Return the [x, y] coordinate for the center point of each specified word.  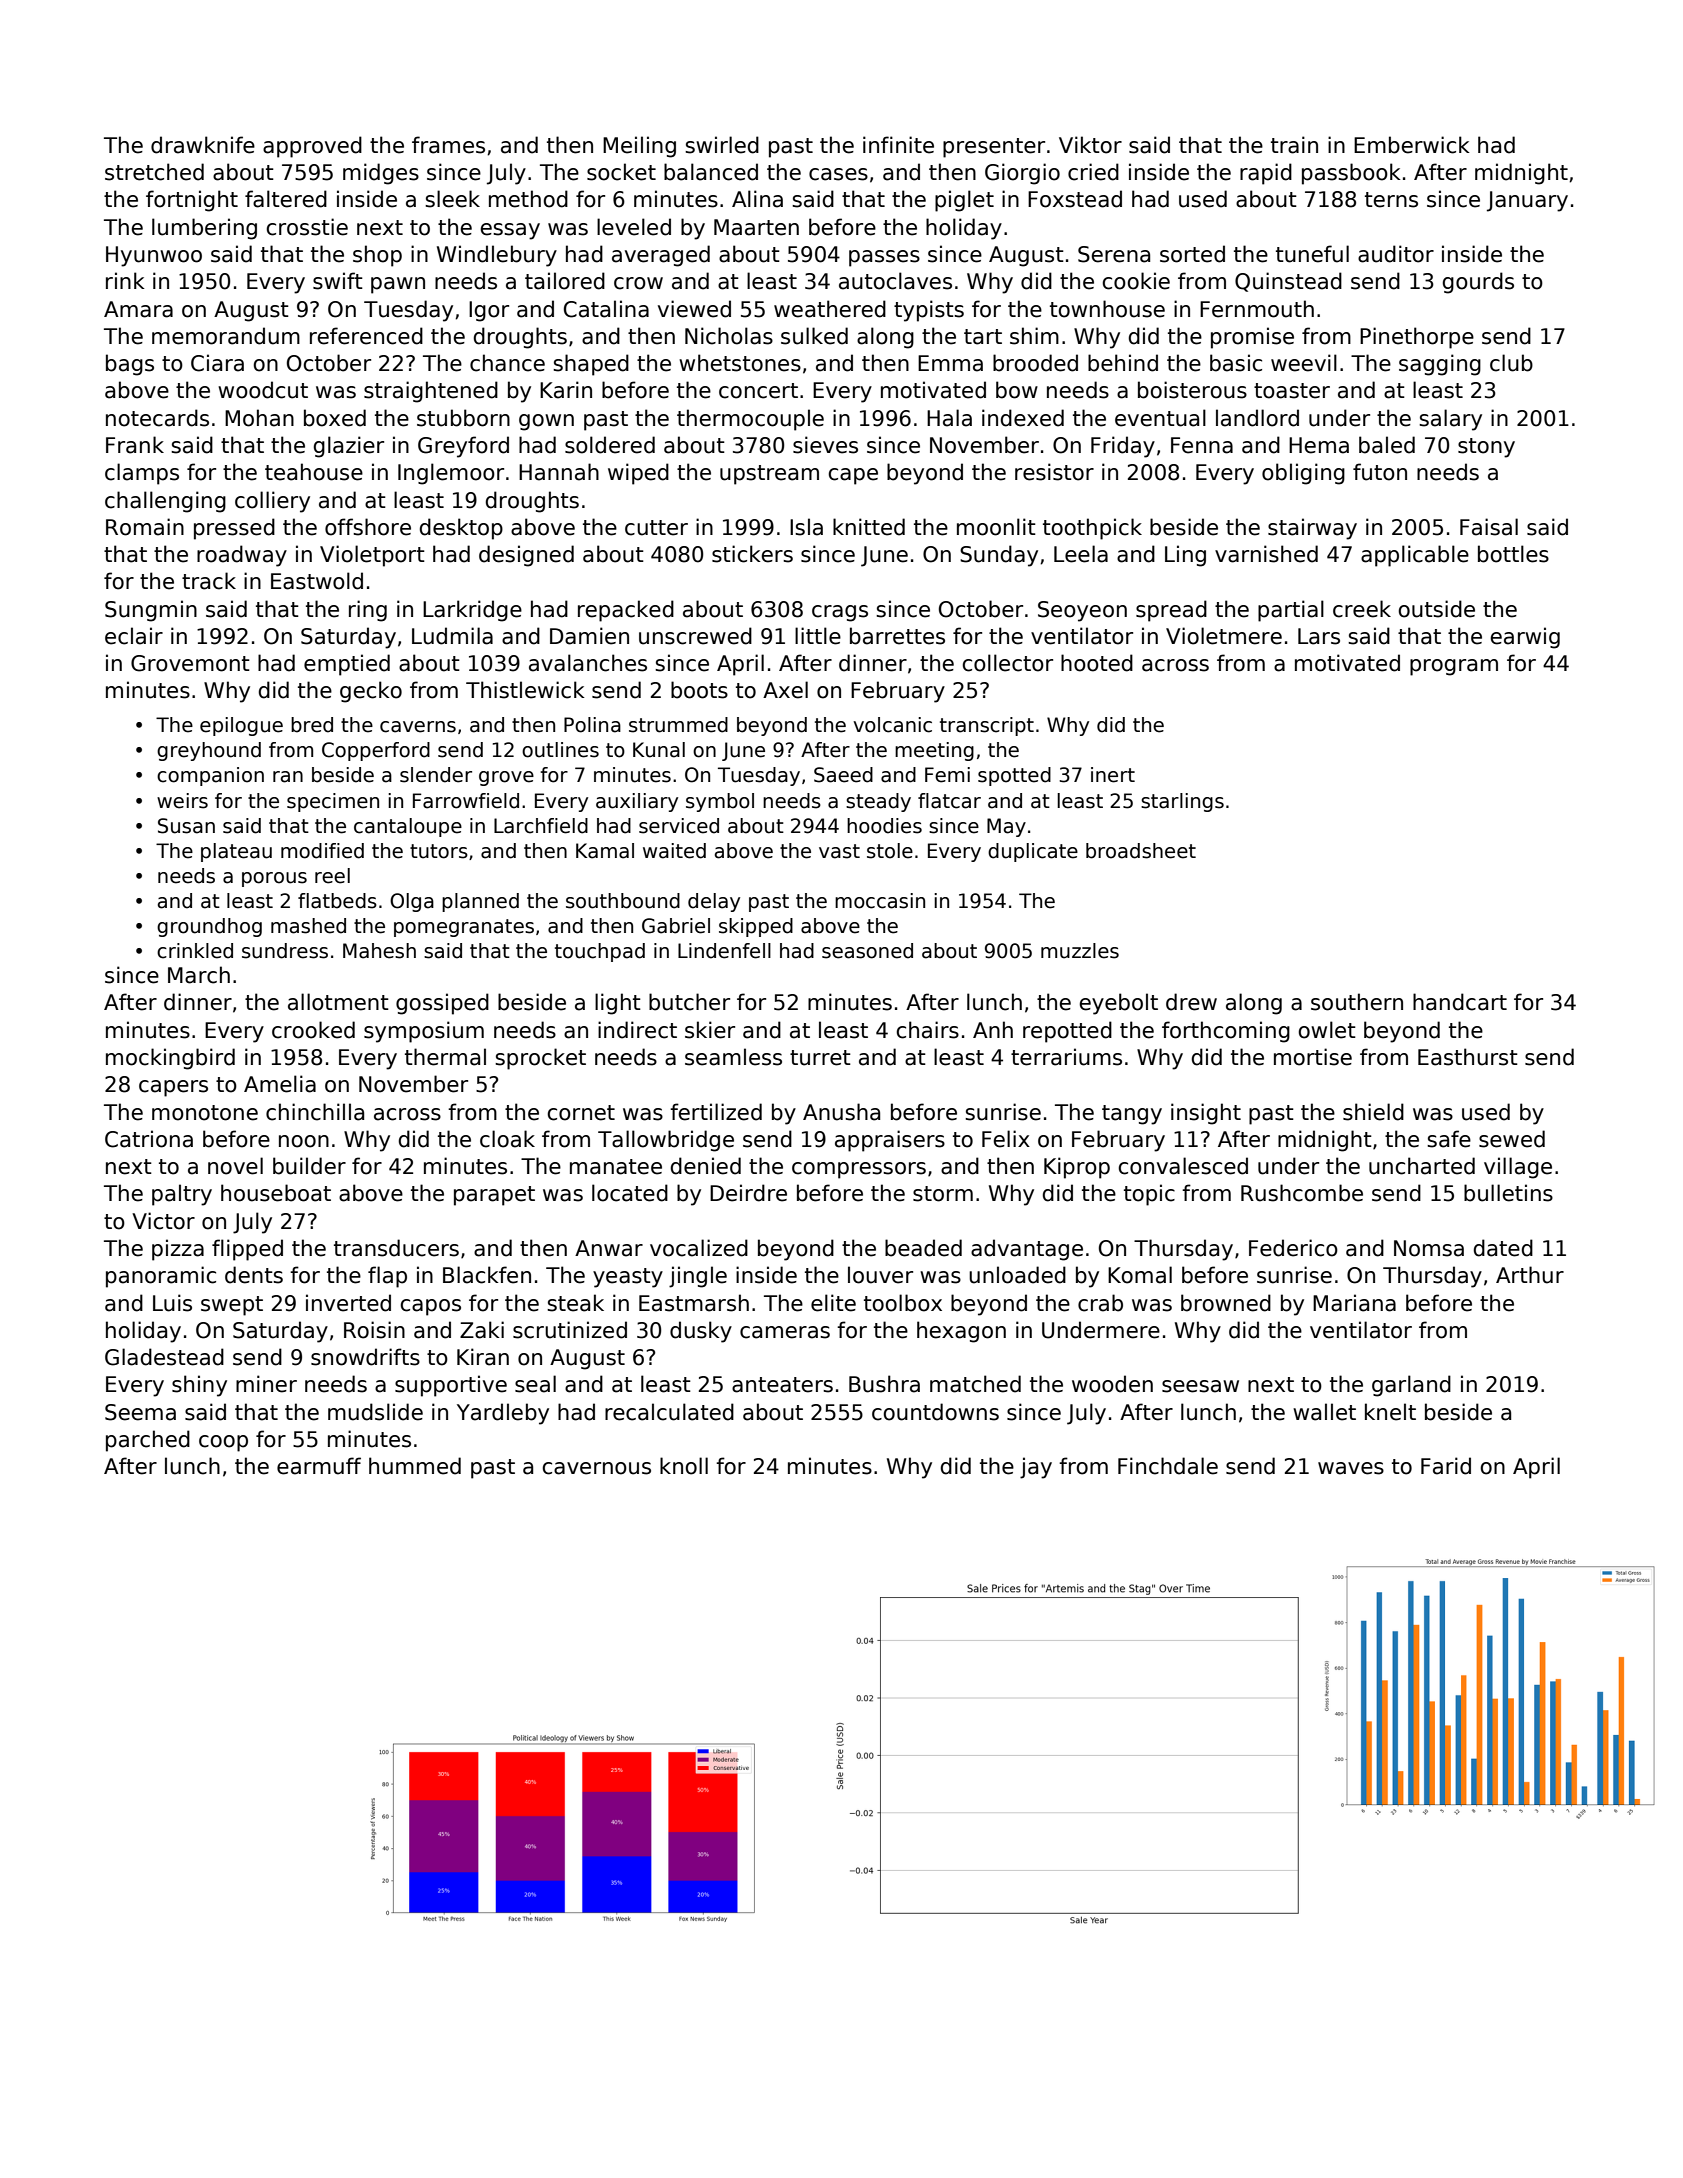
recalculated [669, 1412]
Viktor [1090, 145]
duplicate [1033, 852]
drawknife [203, 145]
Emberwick [1412, 145]
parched [148, 1441]
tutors [439, 851]
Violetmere [1224, 636]
